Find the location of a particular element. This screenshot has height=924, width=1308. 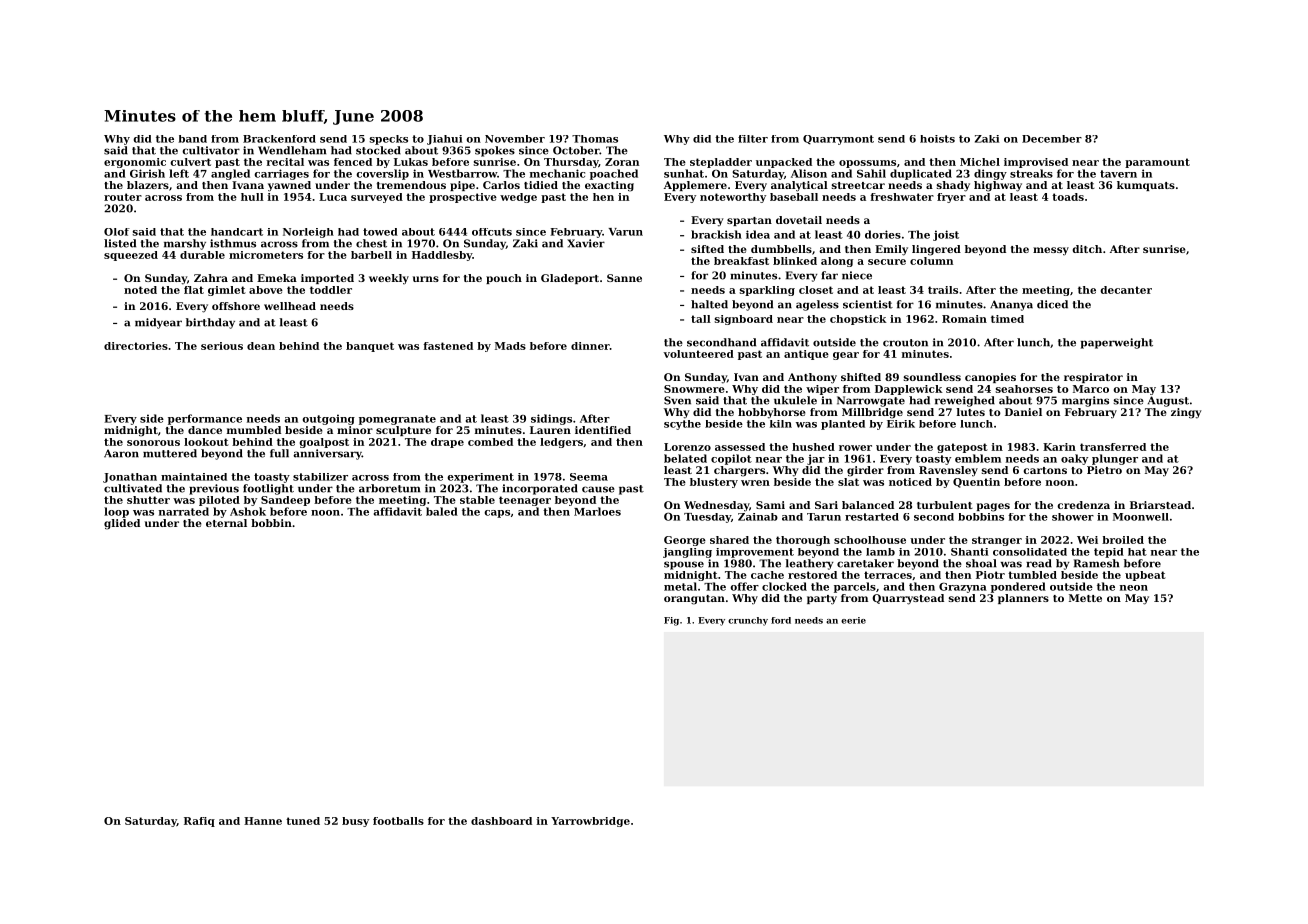

sculpture is located at coordinates (403, 431).
